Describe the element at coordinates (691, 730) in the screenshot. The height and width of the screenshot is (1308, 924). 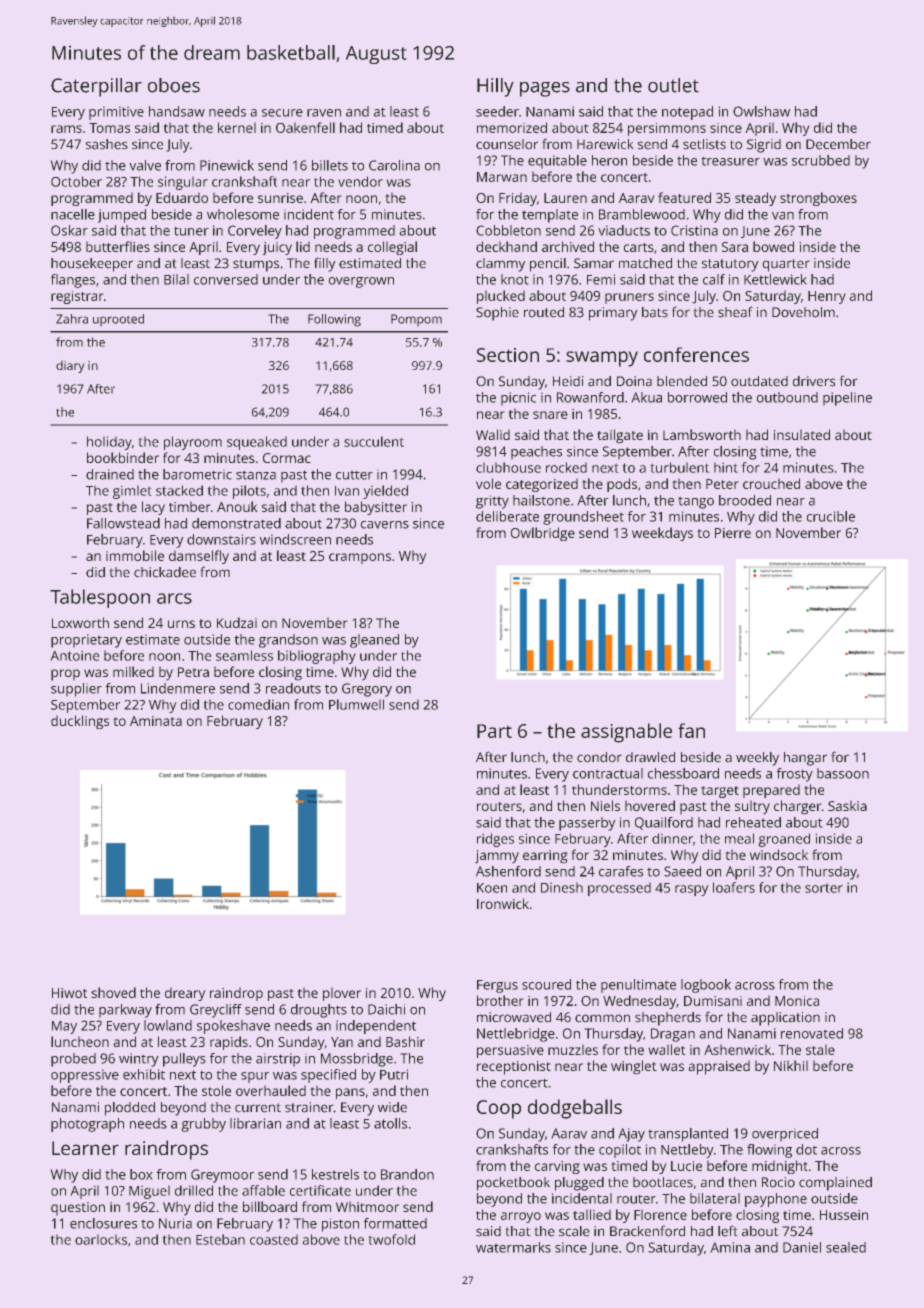
I see `fan` at that location.
